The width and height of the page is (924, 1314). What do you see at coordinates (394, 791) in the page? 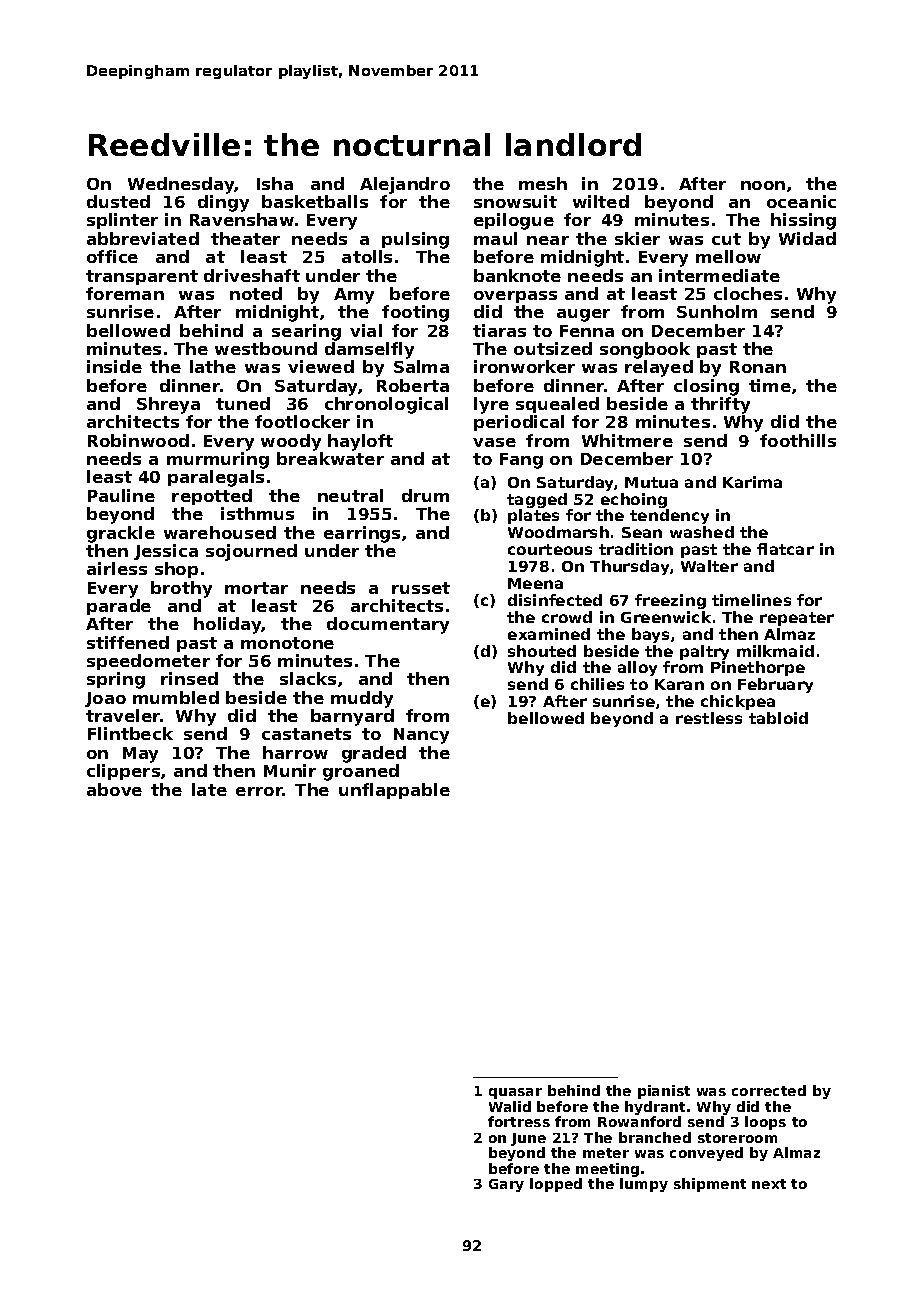
I see `unflappable` at bounding box center [394, 791].
